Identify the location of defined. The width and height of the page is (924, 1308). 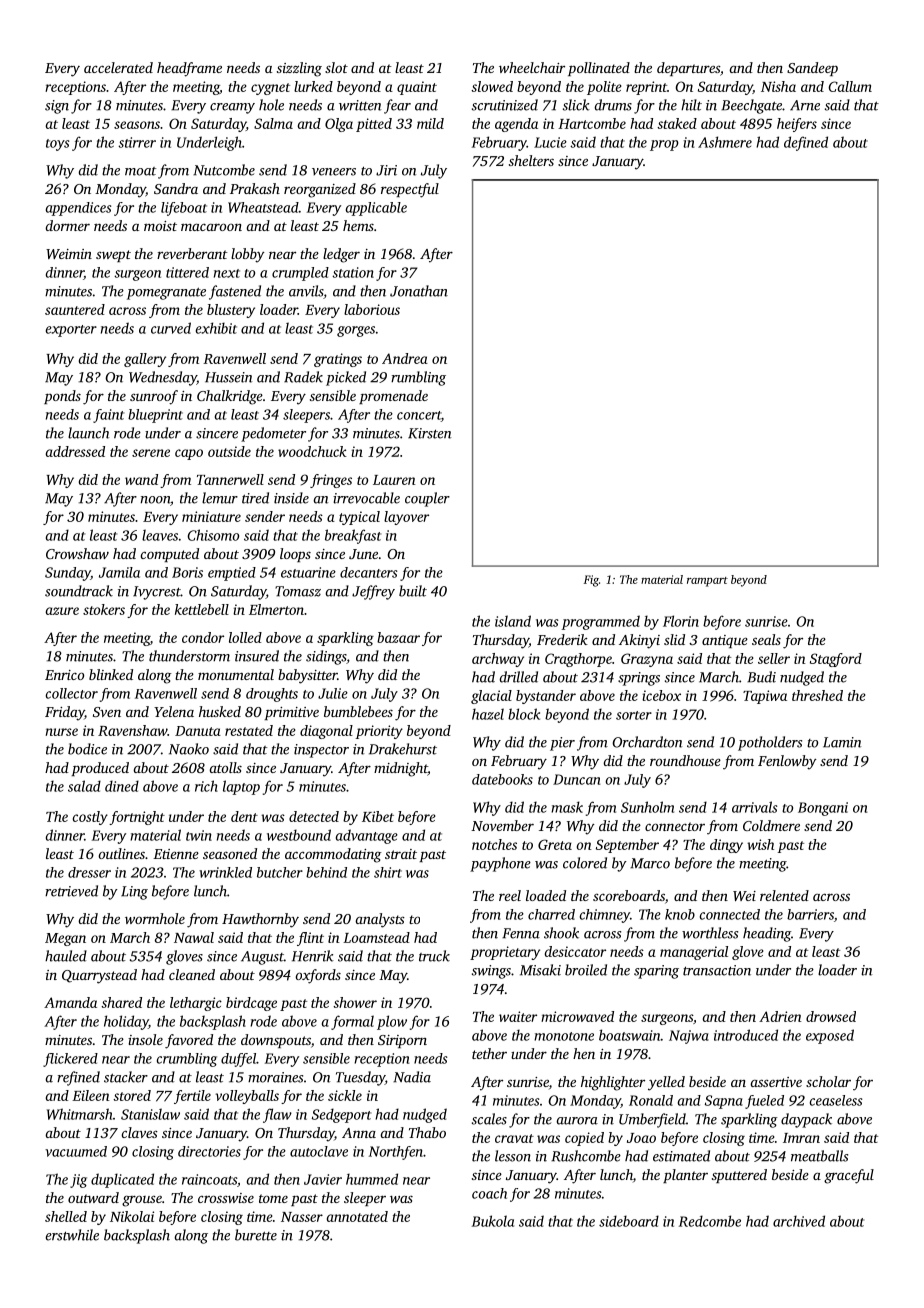
(806, 143).
